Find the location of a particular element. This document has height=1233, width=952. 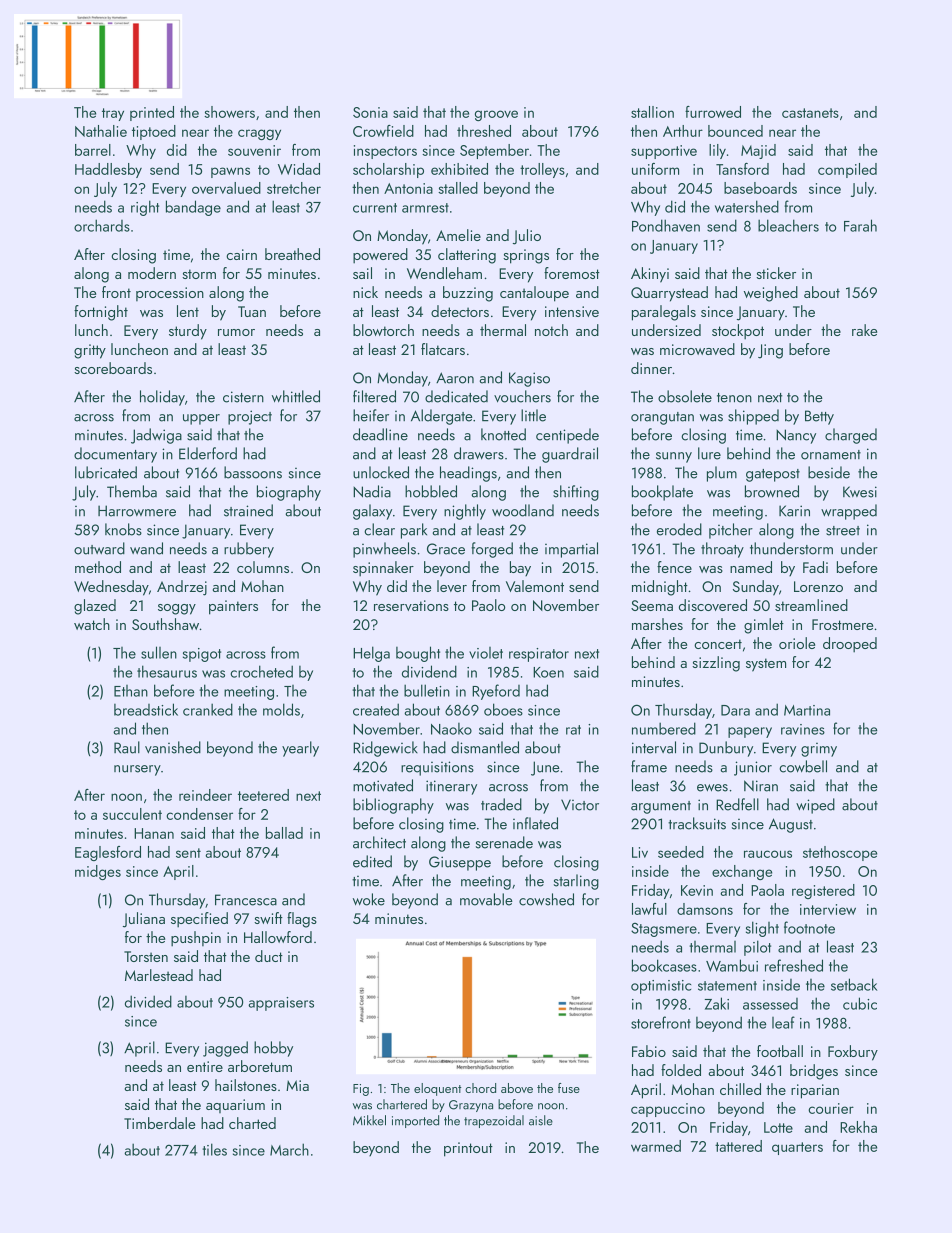

movable is located at coordinates (486, 899).
